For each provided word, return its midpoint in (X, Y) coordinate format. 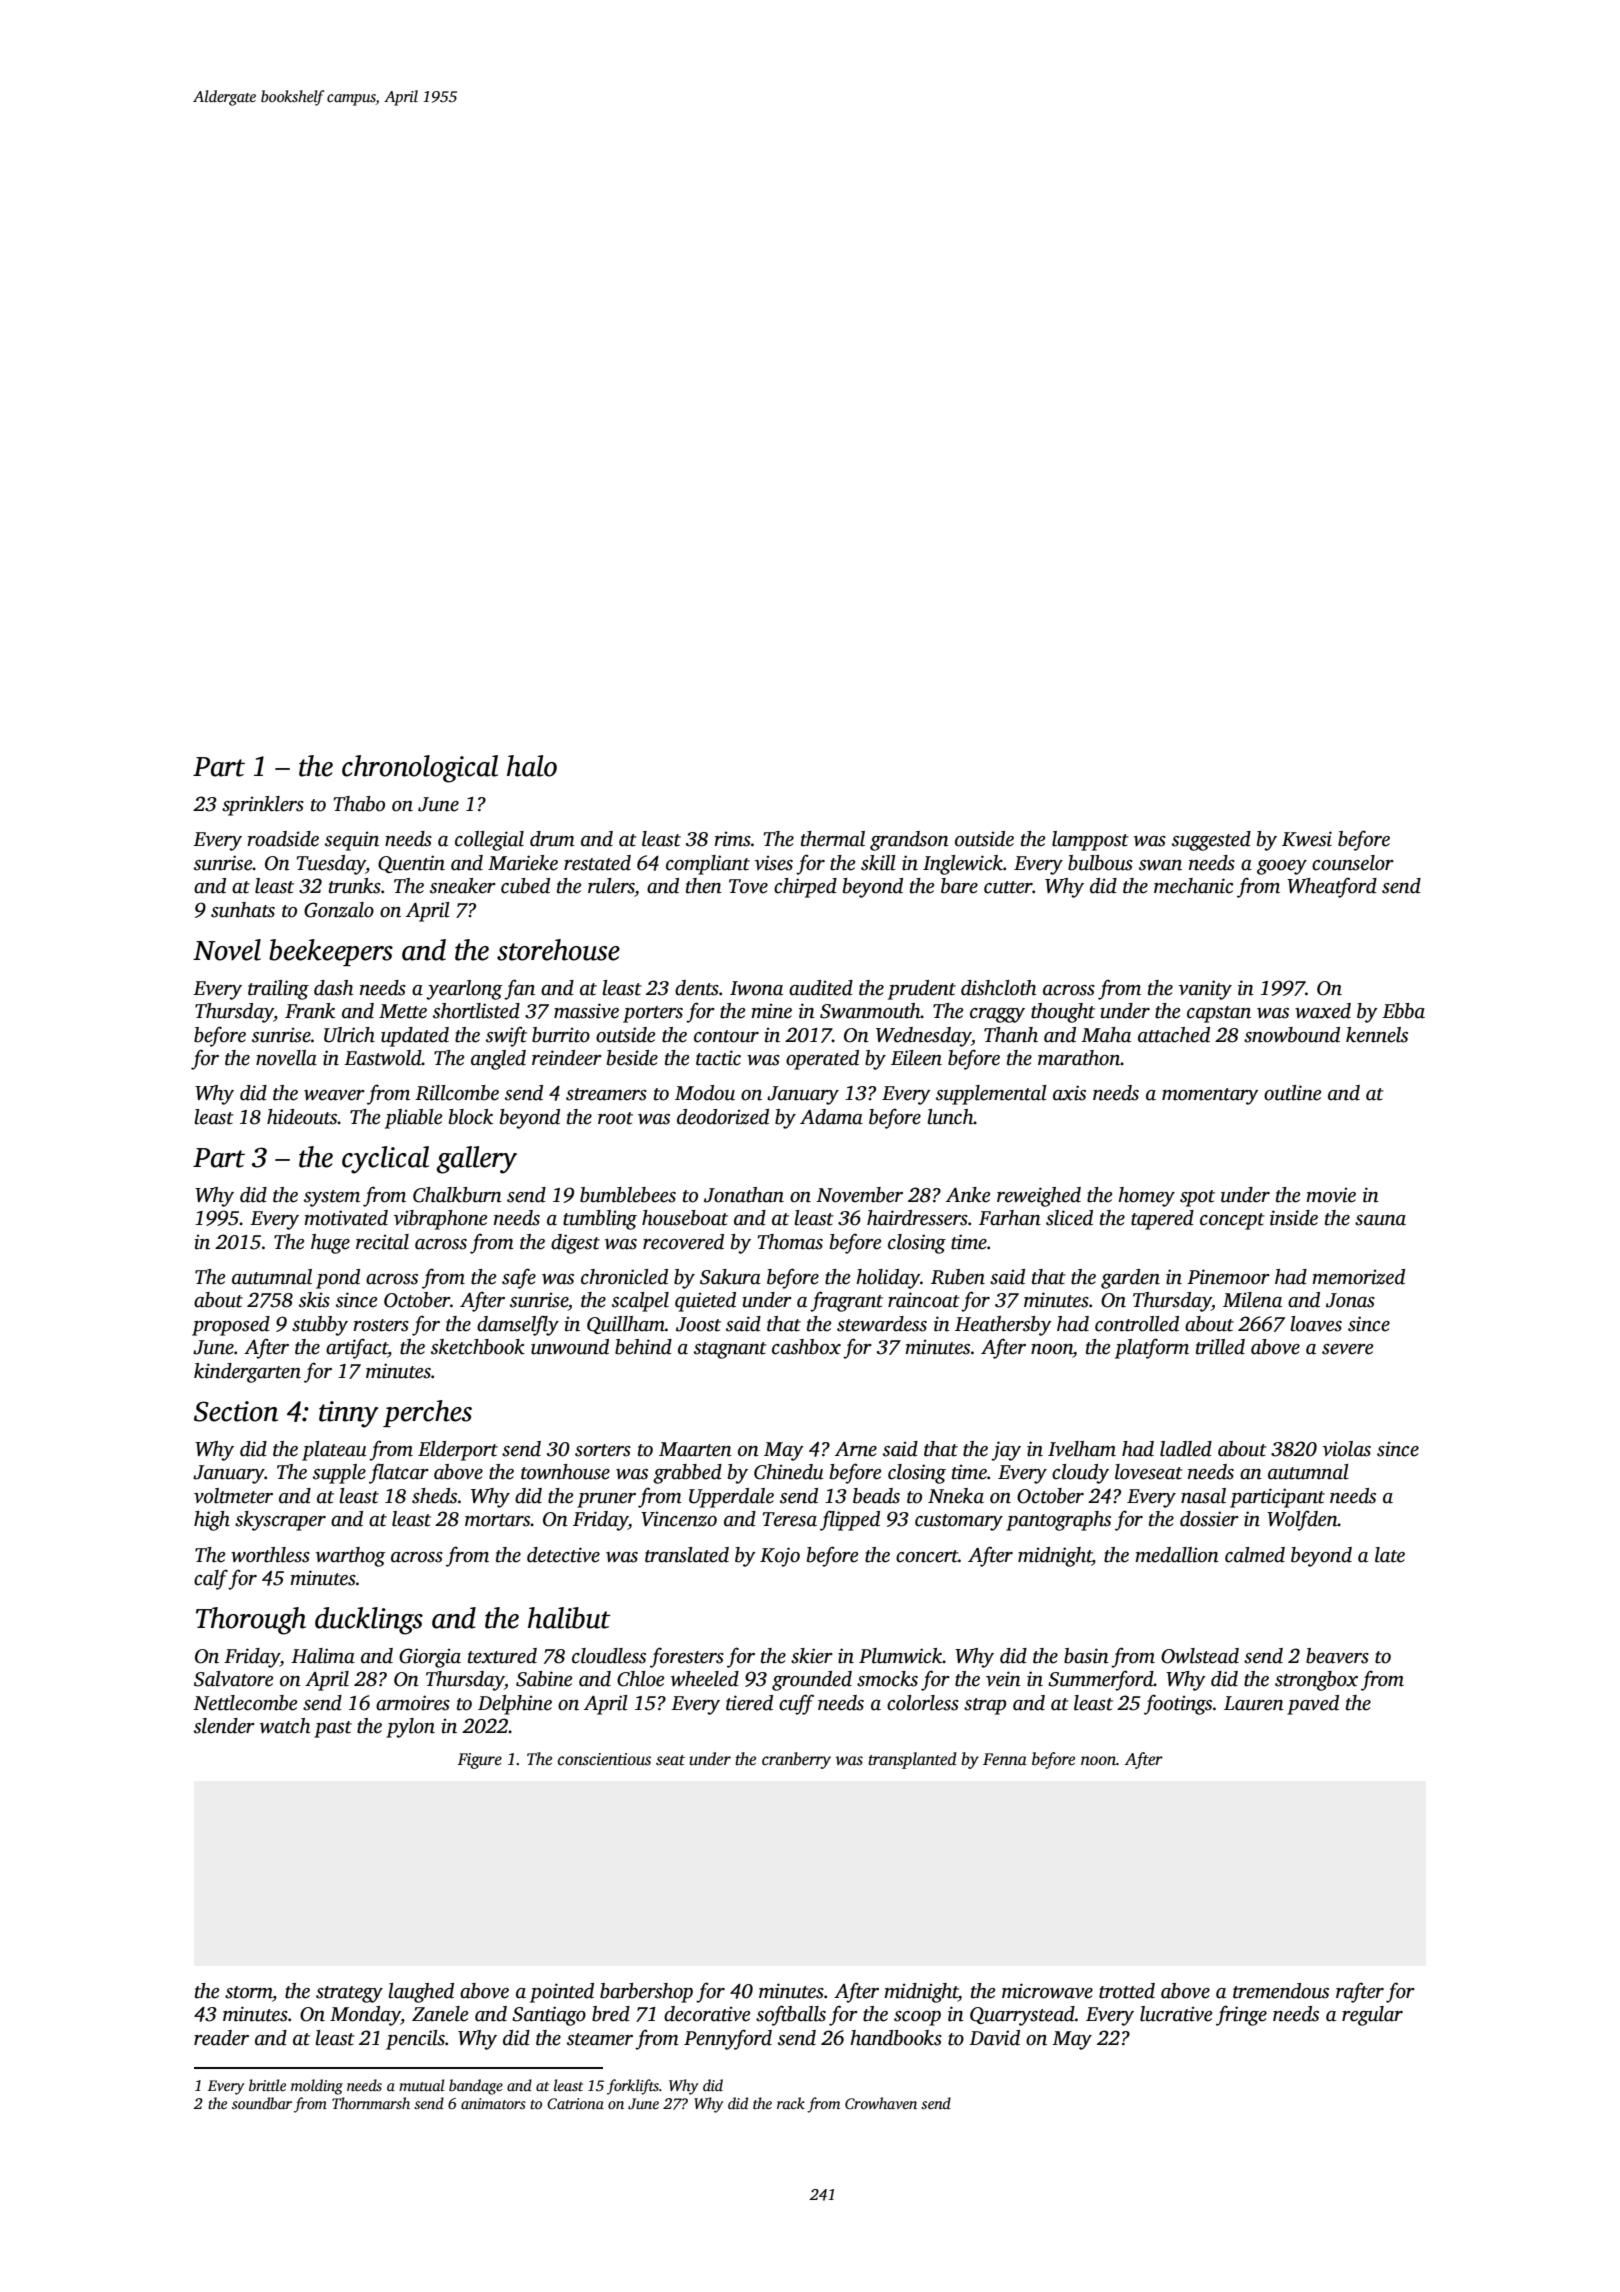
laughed (421, 1993)
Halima (323, 1656)
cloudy (1080, 1474)
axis (1069, 1093)
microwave (1047, 1991)
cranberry (796, 1760)
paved (1313, 1705)
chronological (420, 769)
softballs (791, 2015)
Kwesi (1307, 839)
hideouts (302, 1117)
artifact (357, 1348)
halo (532, 766)
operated (822, 1060)
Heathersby (1003, 1326)
